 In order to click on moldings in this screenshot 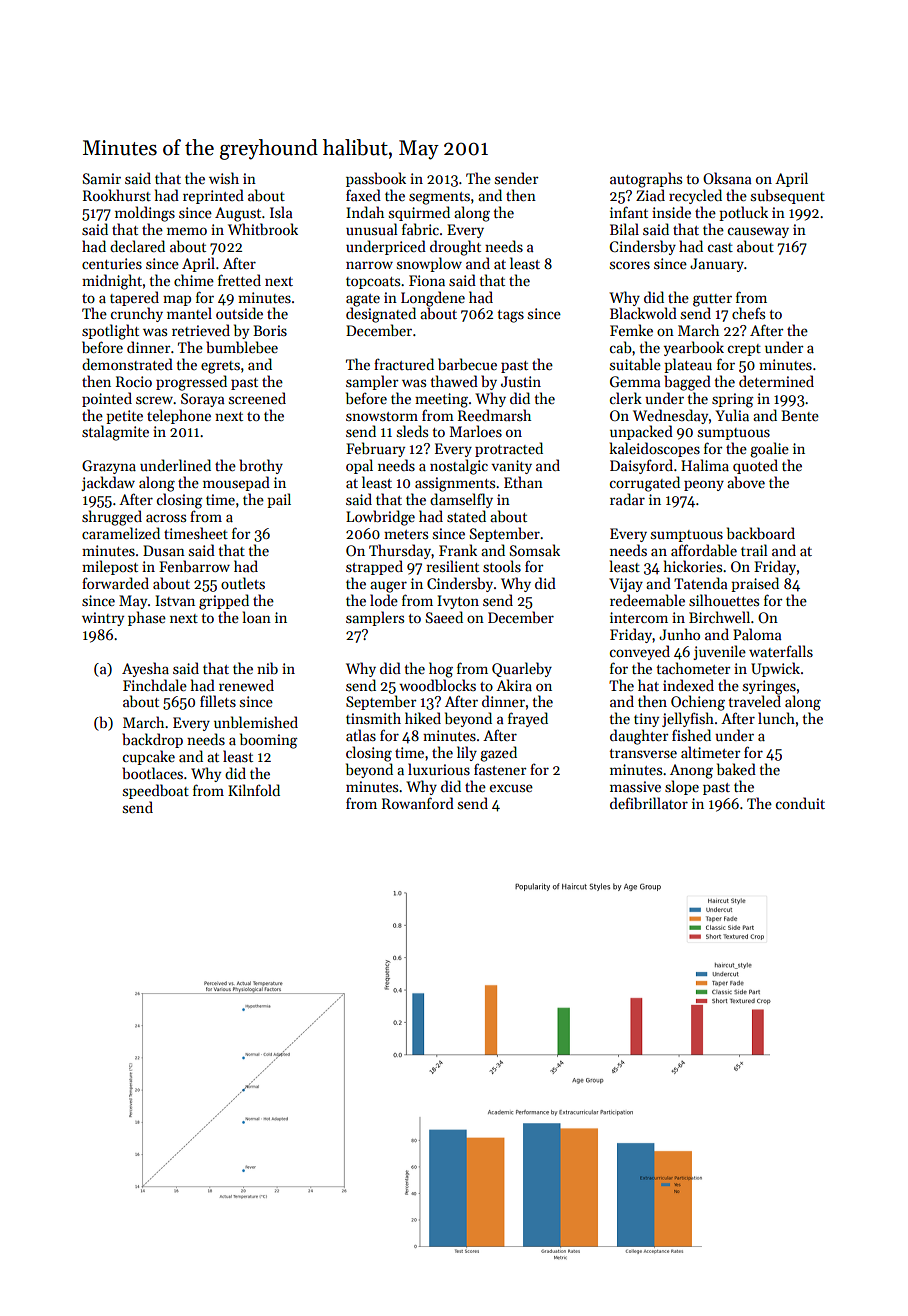, I will do `click(145, 214)`.
